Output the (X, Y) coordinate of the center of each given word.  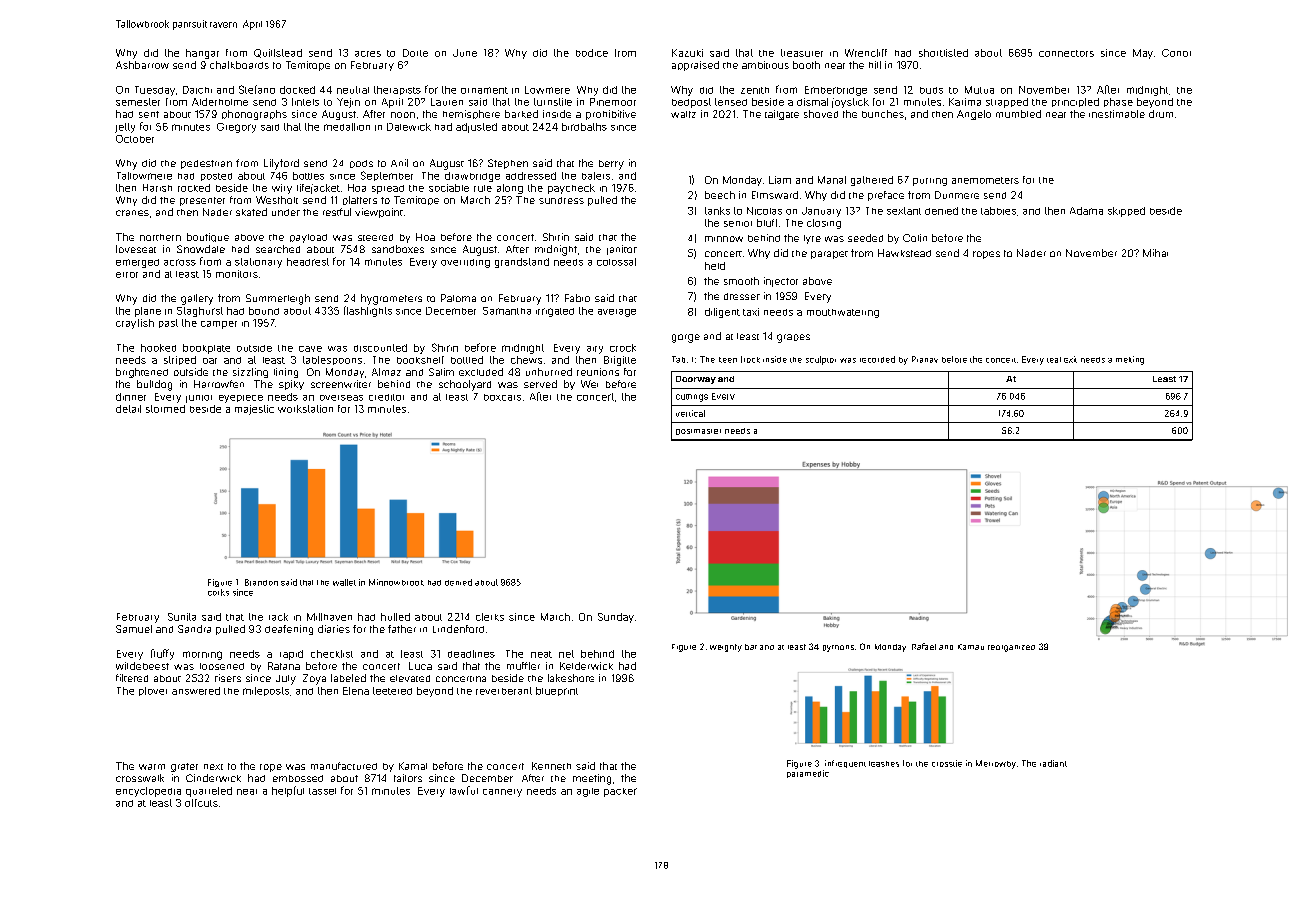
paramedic (808, 774)
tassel (322, 791)
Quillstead (278, 53)
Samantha (507, 311)
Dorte (415, 53)
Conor (1176, 53)
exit (1070, 359)
